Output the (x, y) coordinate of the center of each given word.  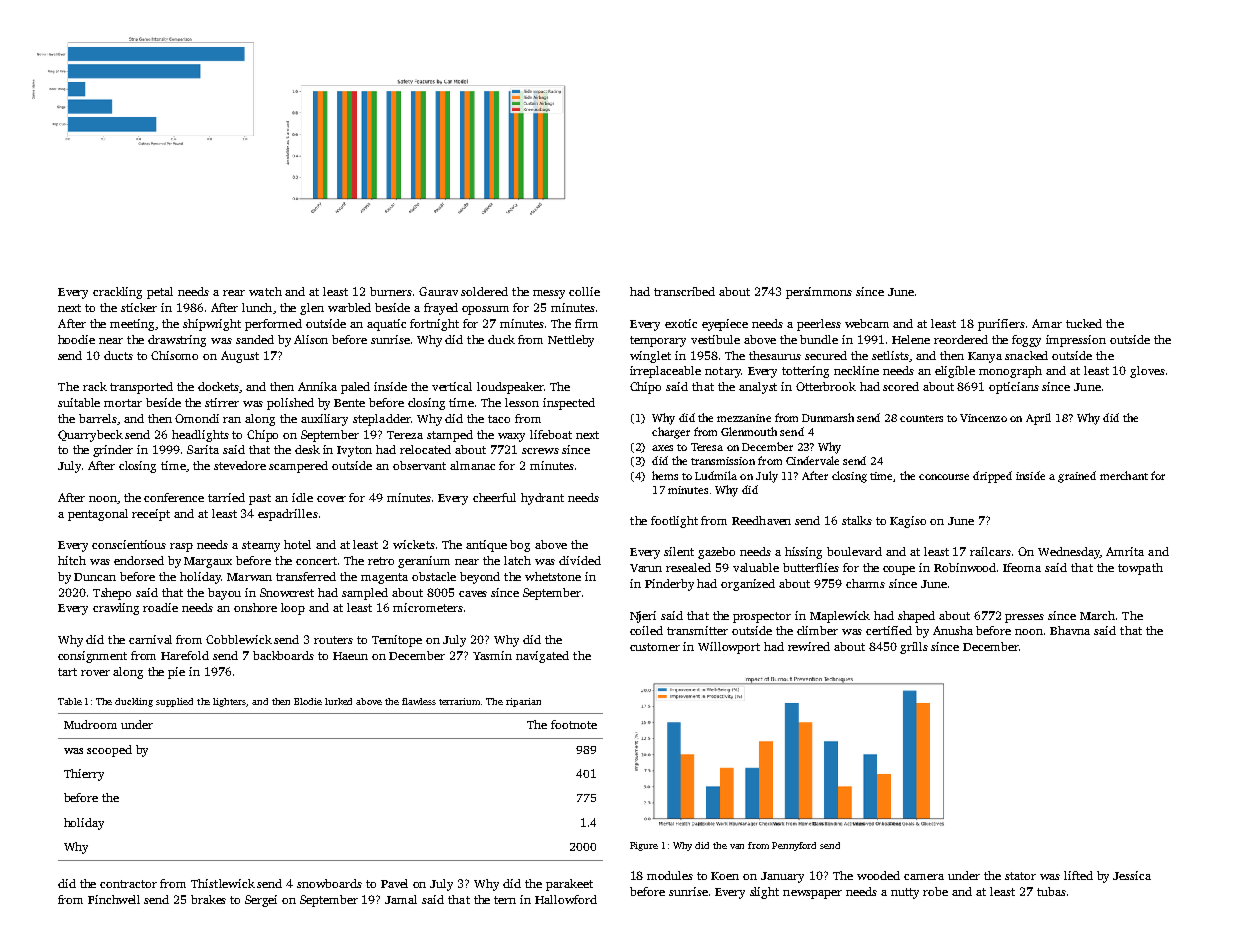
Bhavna (1070, 630)
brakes (208, 899)
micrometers (428, 607)
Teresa (707, 447)
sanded (255, 339)
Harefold (185, 655)
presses (1024, 618)
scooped (109, 751)
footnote (574, 724)
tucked (1084, 323)
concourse (944, 477)
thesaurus (775, 355)
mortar (123, 403)
